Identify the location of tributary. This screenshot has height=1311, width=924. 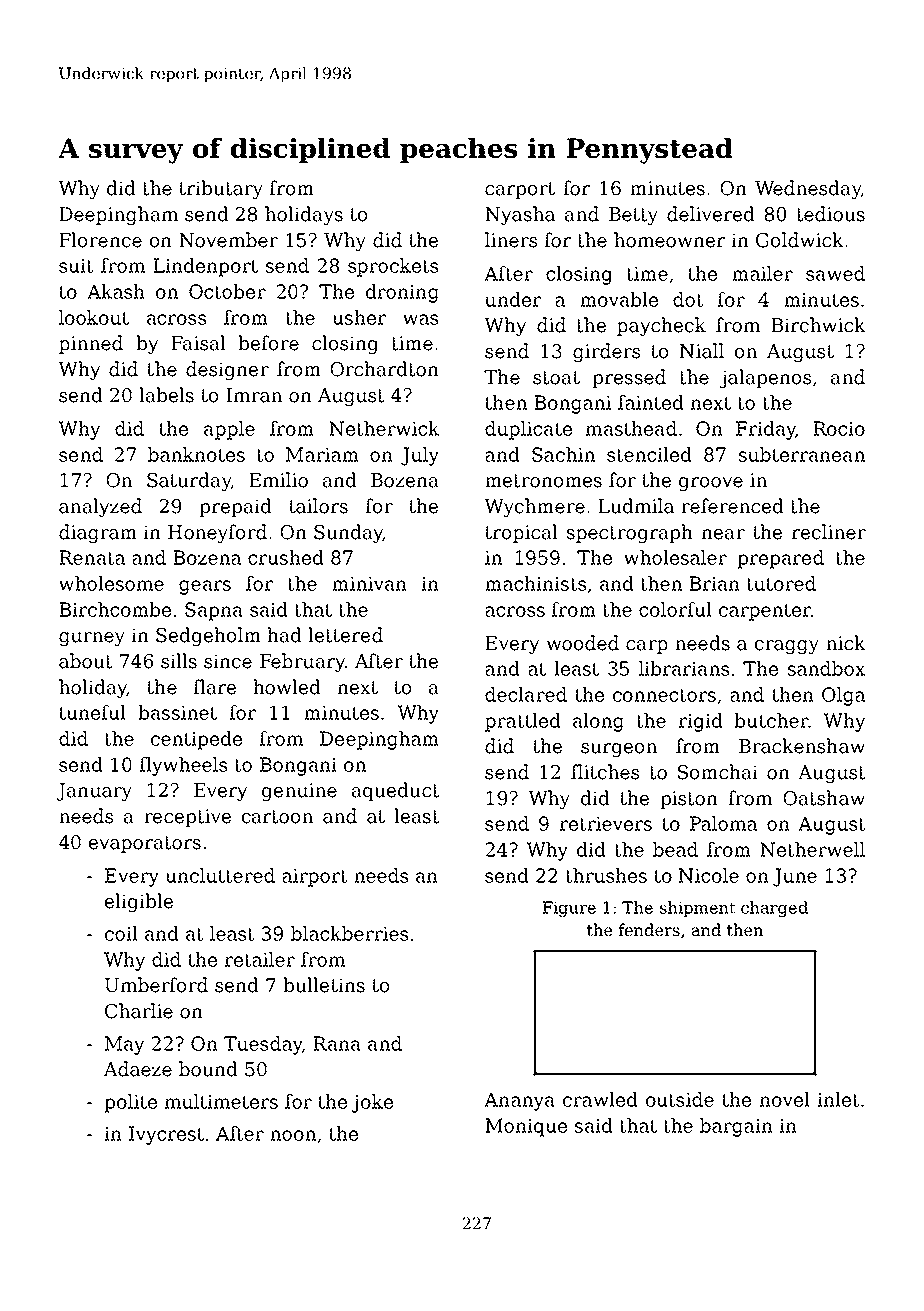
(221, 189).
